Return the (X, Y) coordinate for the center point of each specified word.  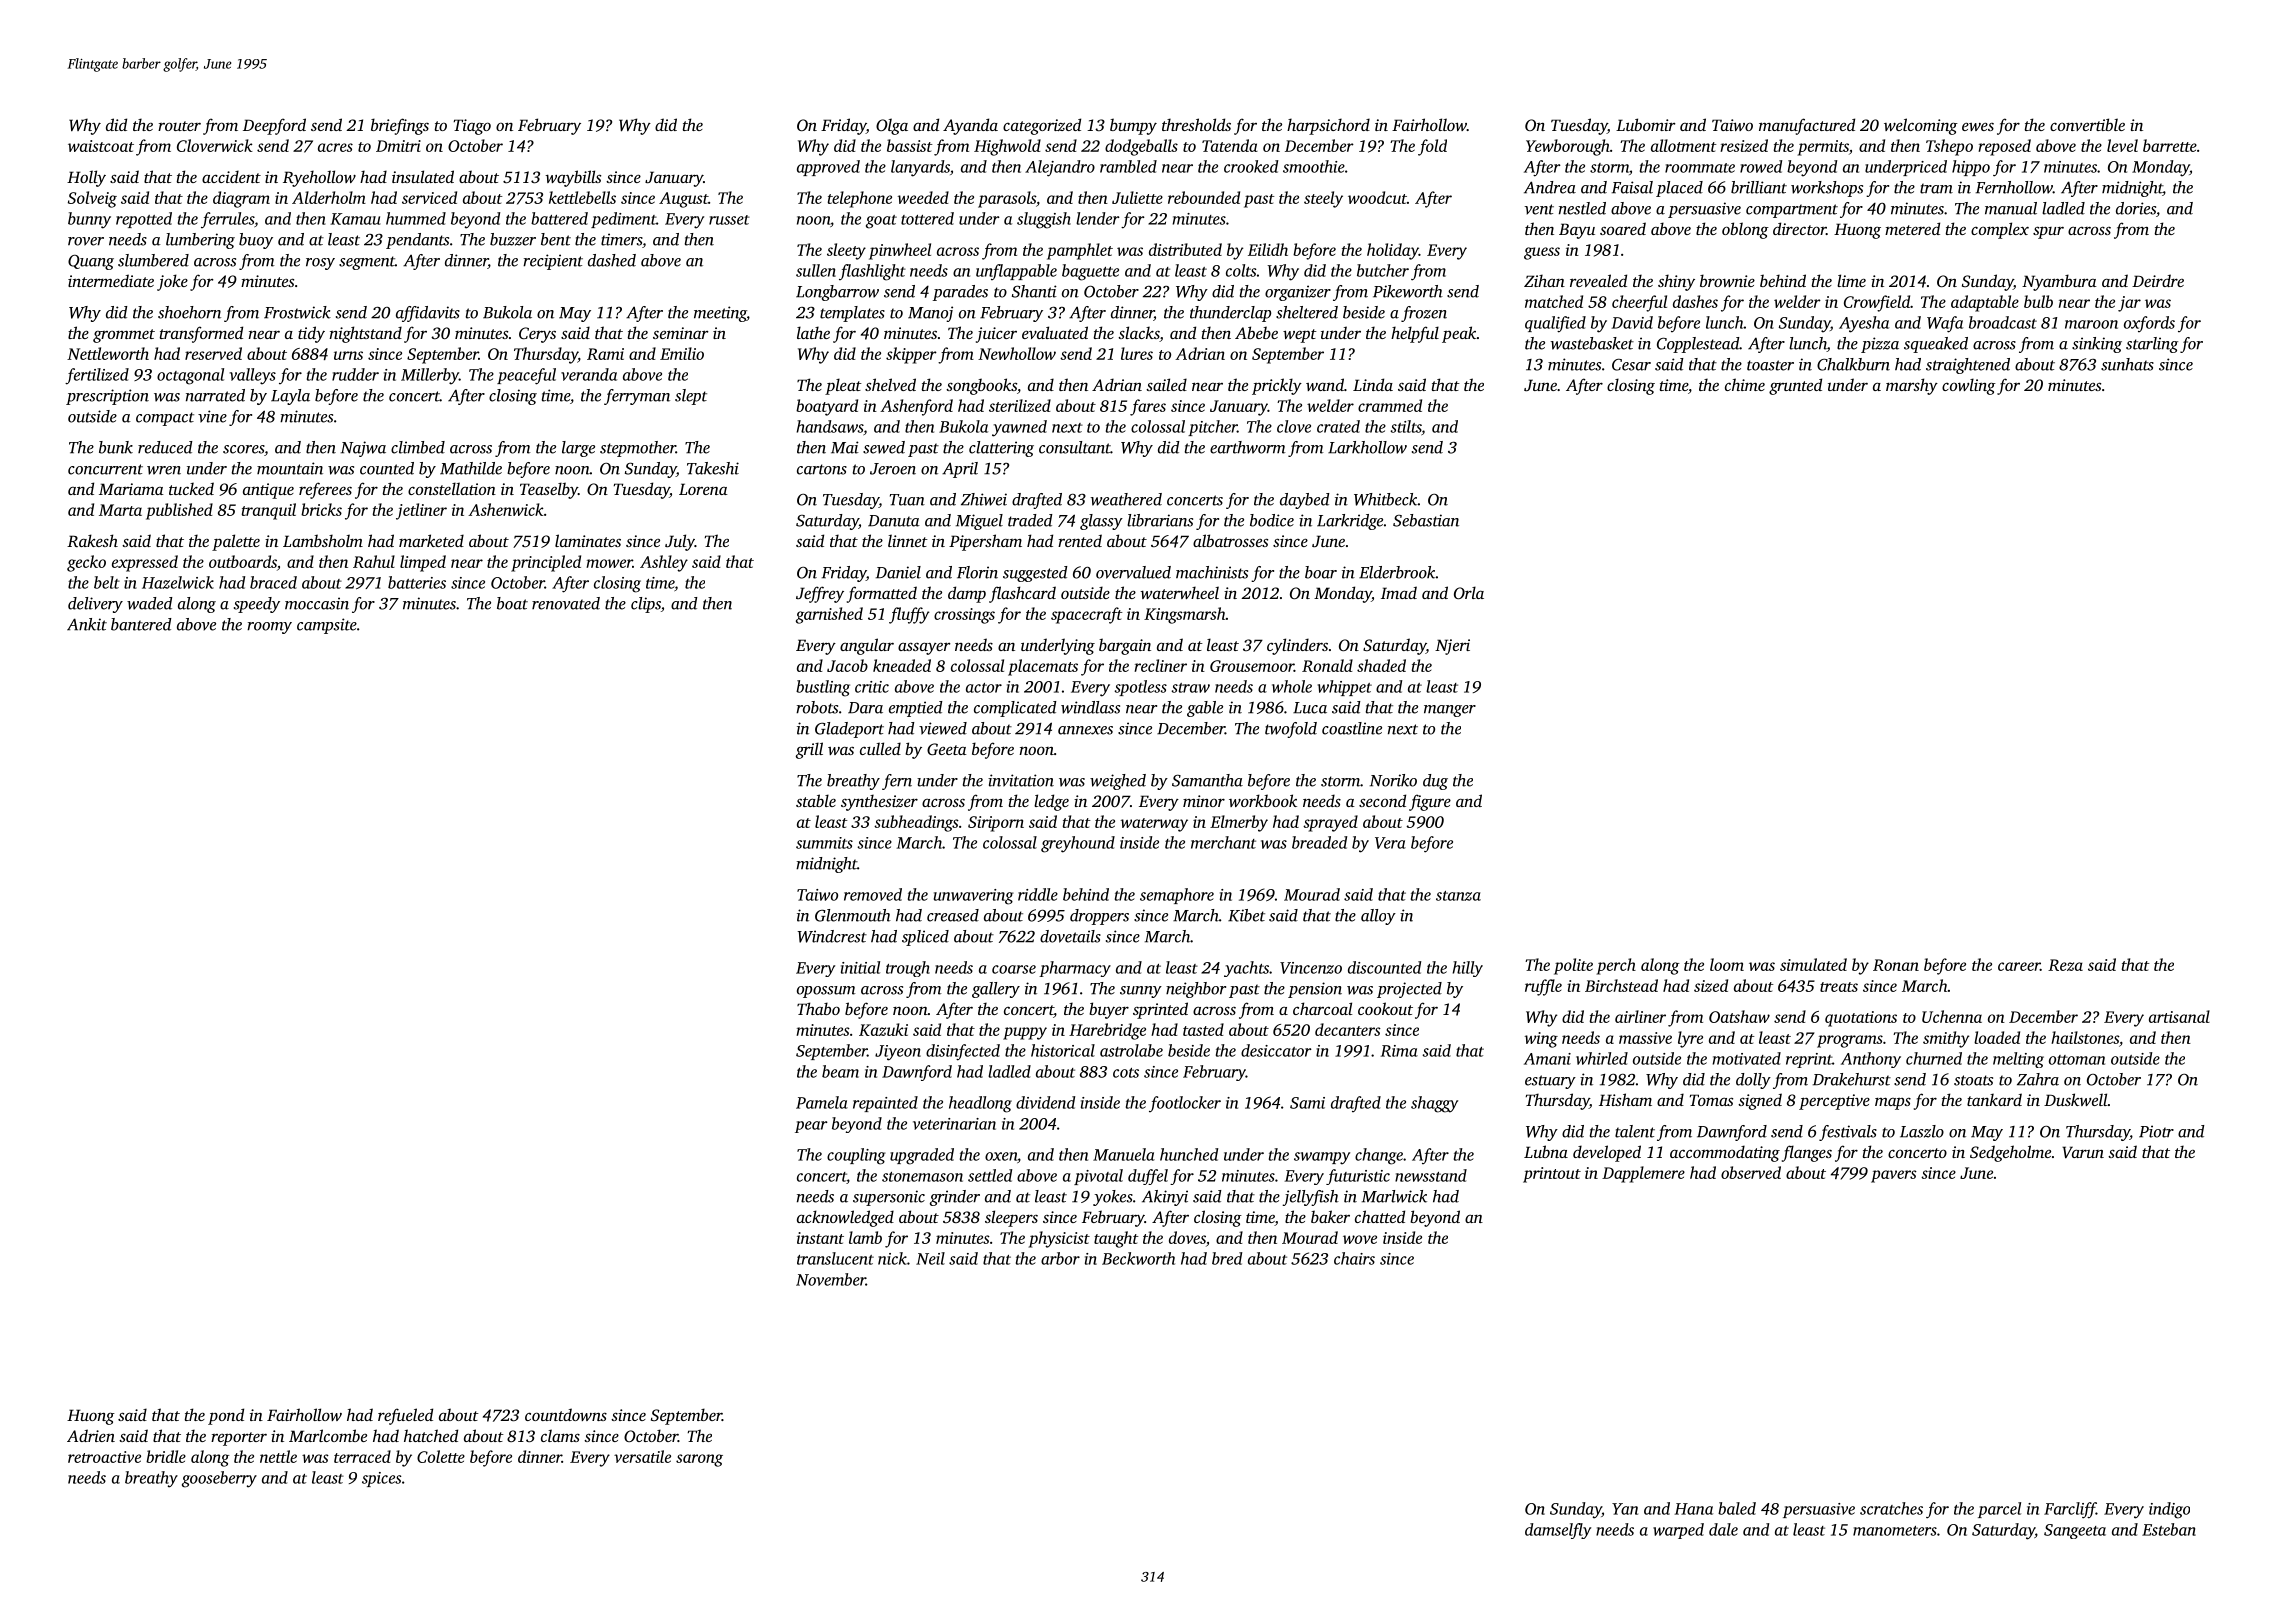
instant (820, 1238)
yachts (1246, 969)
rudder (355, 374)
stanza (1458, 896)
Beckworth (1138, 1258)
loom (1727, 964)
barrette (2170, 145)
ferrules (227, 220)
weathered (1126, 499)
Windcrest (832, 936)
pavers (1894, 1176)
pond (226, 1416)
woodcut (1377, 197)
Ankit (87, 624)
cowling (1969, 386)
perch (1616, 966)
